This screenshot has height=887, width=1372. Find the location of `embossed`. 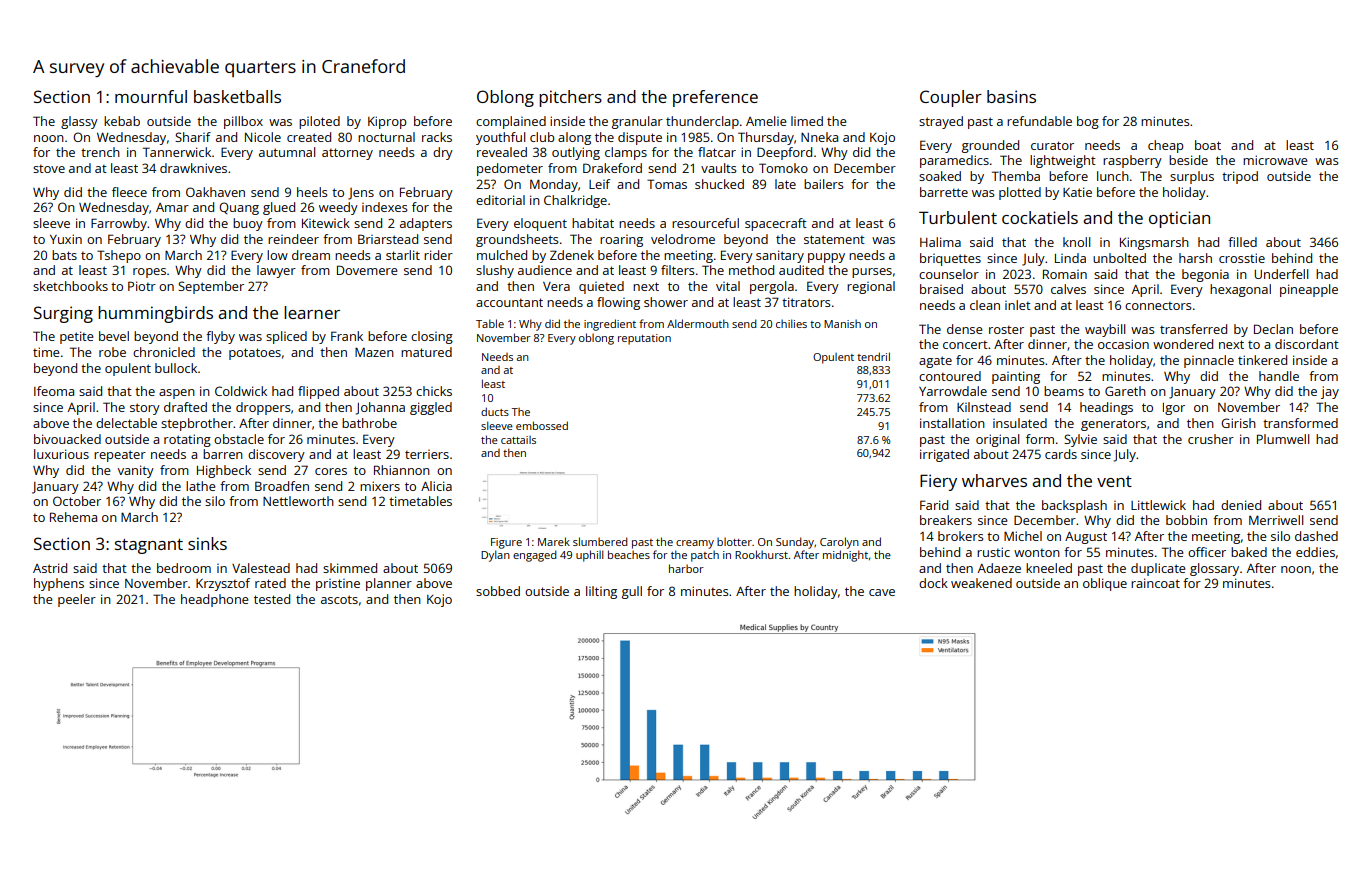

embossed is located at coordinates (542, 425).
